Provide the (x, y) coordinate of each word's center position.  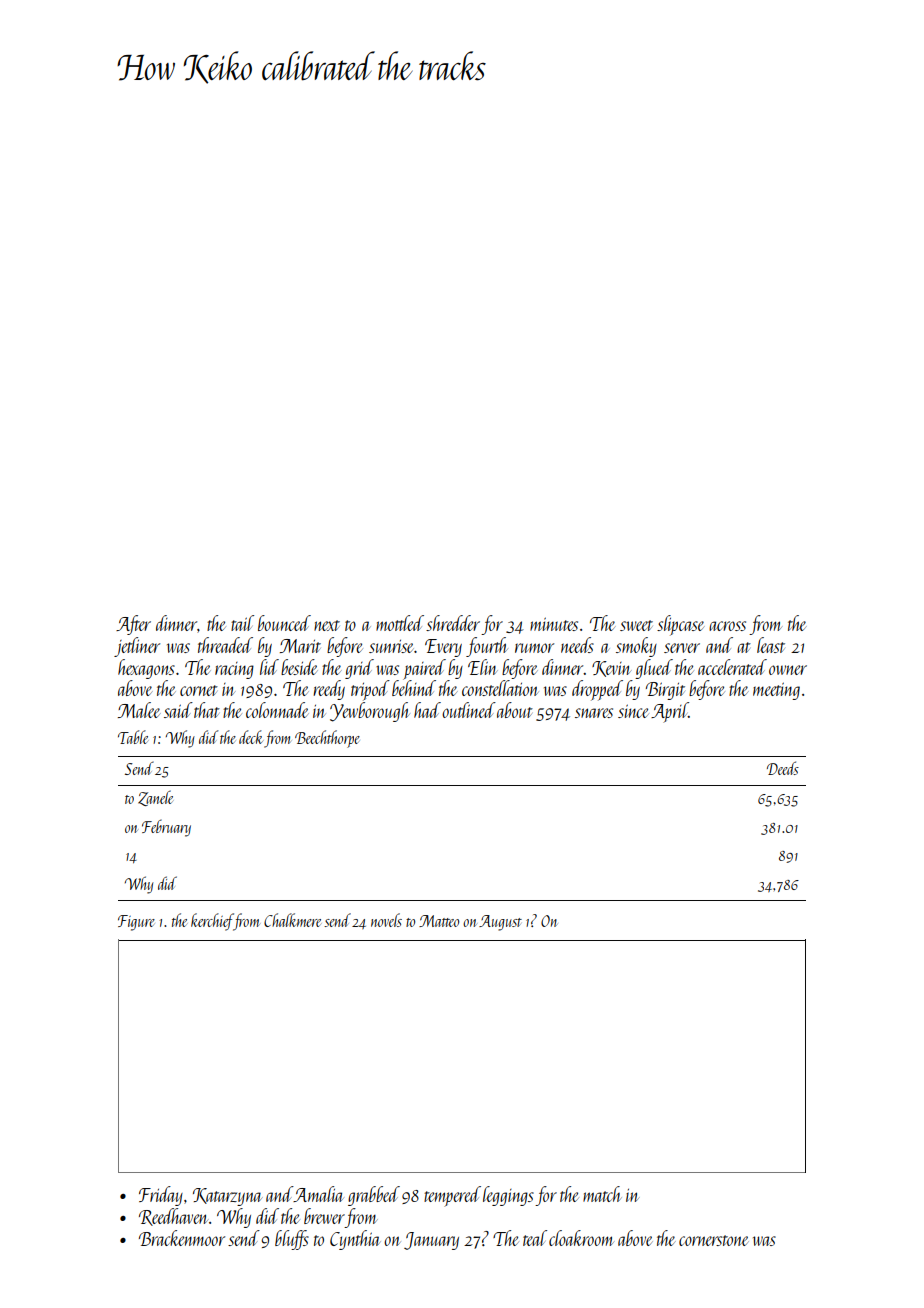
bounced (284, 623)
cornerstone (714, 1240)
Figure (136, 923)
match (602, 1194)
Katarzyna (228, 1197)
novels (386, 920)
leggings (508, 1196)
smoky (636, 647)
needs (577, 645)
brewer (324, 1216)
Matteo (439, 921)
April (670, 712)
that (207, 710)
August (500, 923)
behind (414, 688)
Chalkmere (292, 920)
